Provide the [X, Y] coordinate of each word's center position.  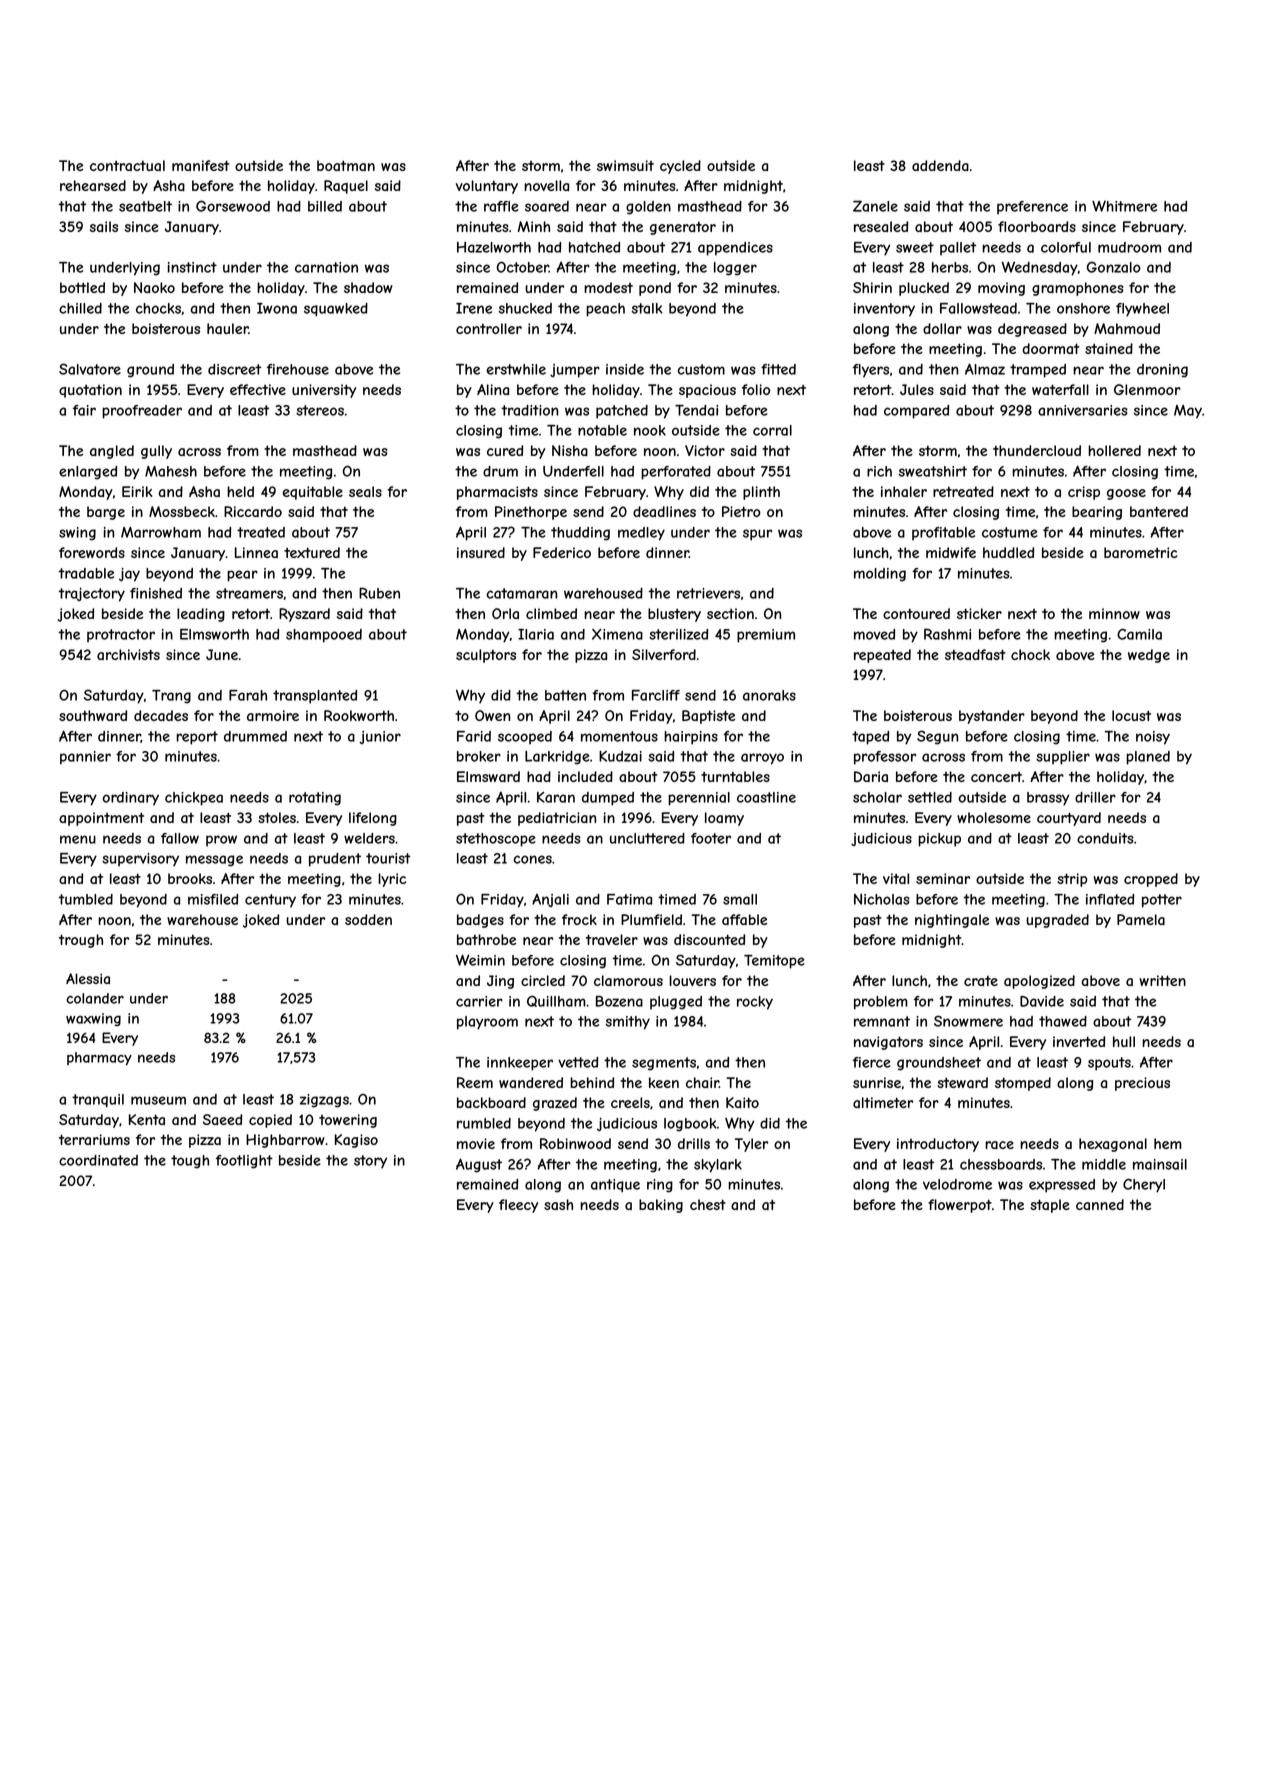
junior [380, 737]
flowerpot [960, 1206]
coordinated [98, 1160]
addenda [940, 165]
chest [708, 1204]
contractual [127, 165]
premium [766, 636]
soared [547, 206]
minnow [1114, 613]
